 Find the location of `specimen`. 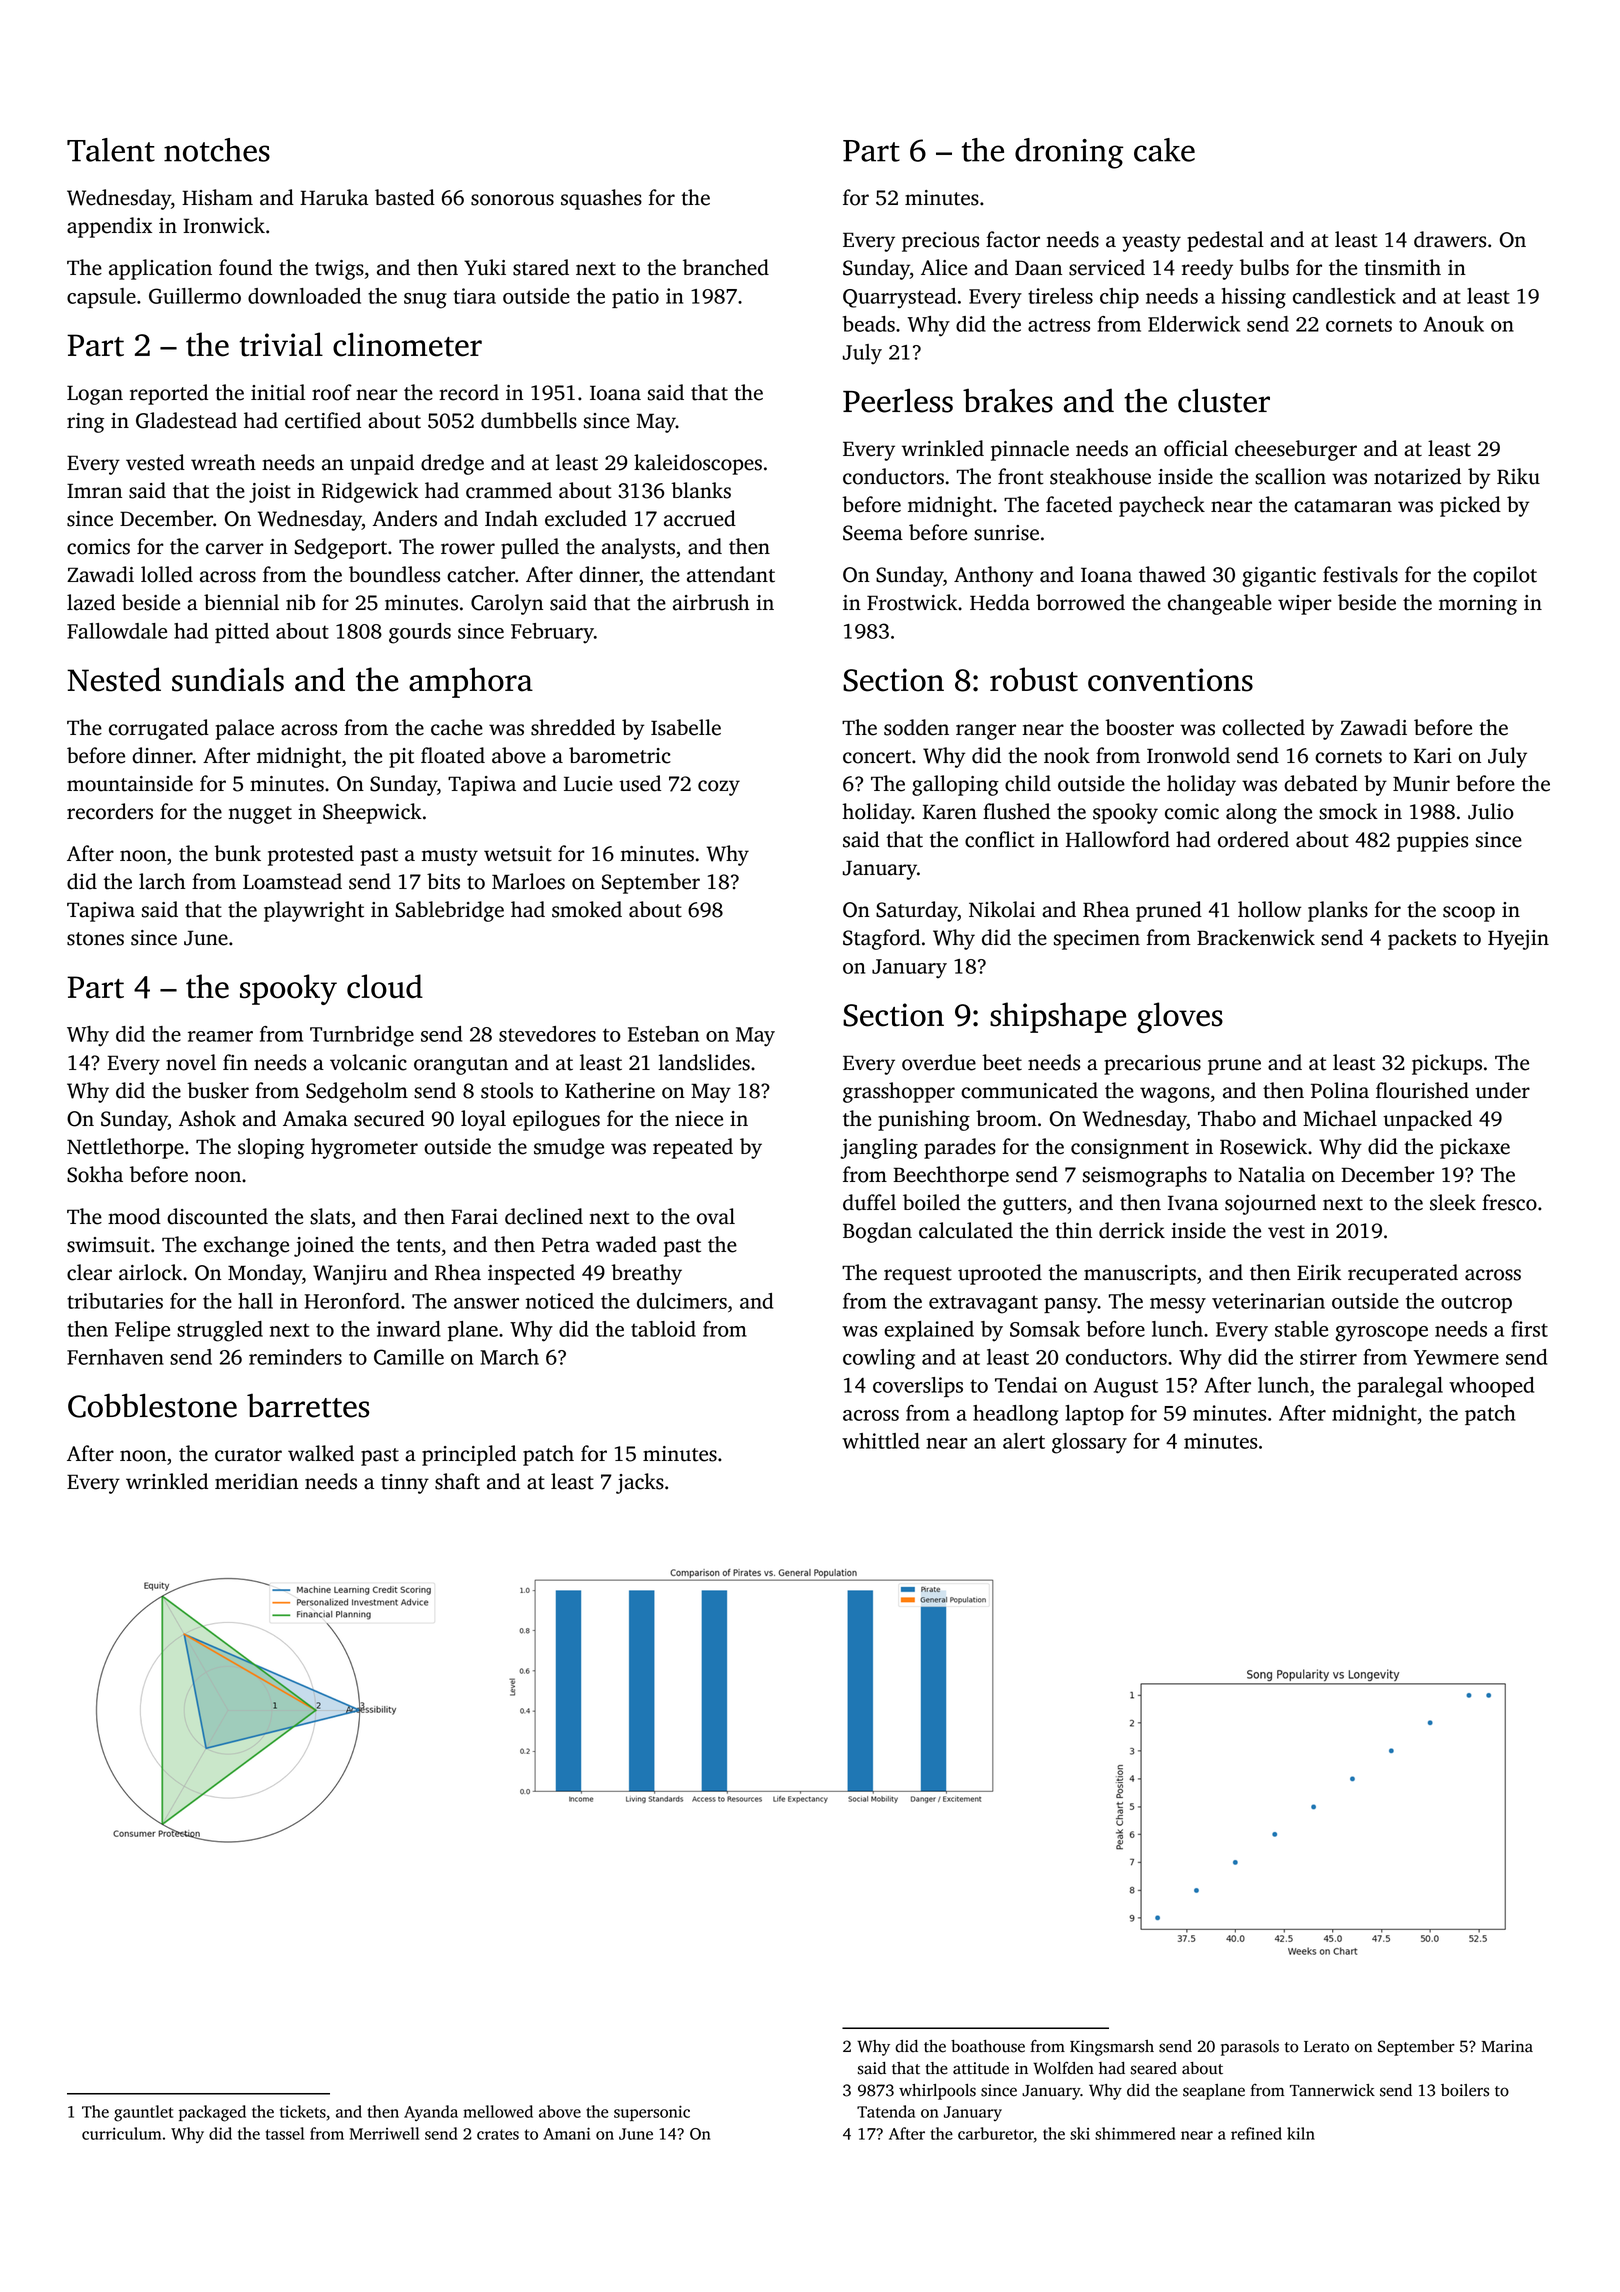

specimen is located at coordinates (1097, 940).
